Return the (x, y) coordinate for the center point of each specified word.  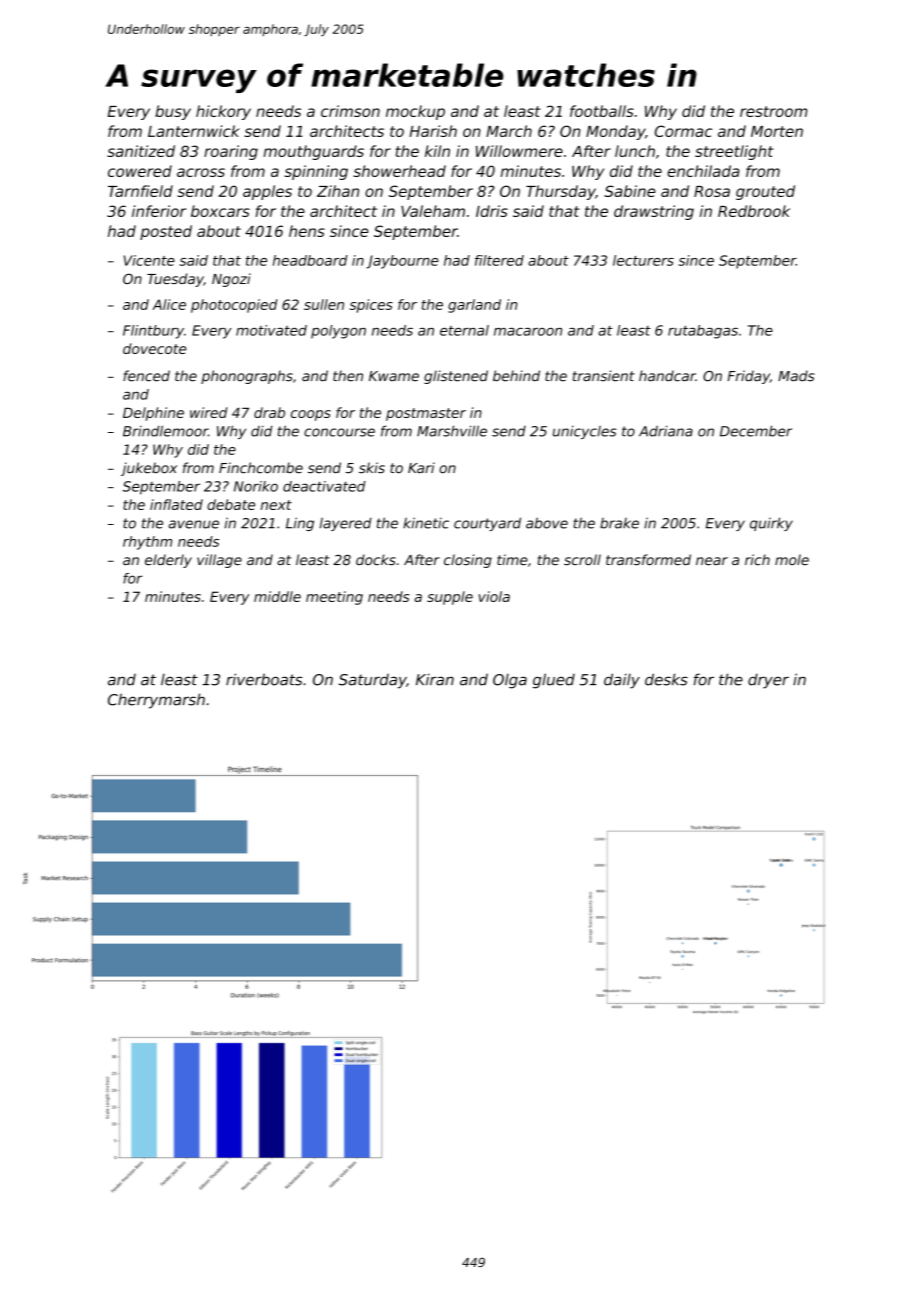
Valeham (433, 211)
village (219, 561)
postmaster (426, 414)
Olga (510, 681)
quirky (771, 524)
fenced (146, 376)
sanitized (141, 151)
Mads (796, 376)
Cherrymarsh (156, 701)
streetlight (734, 152)
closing (468, 561)
